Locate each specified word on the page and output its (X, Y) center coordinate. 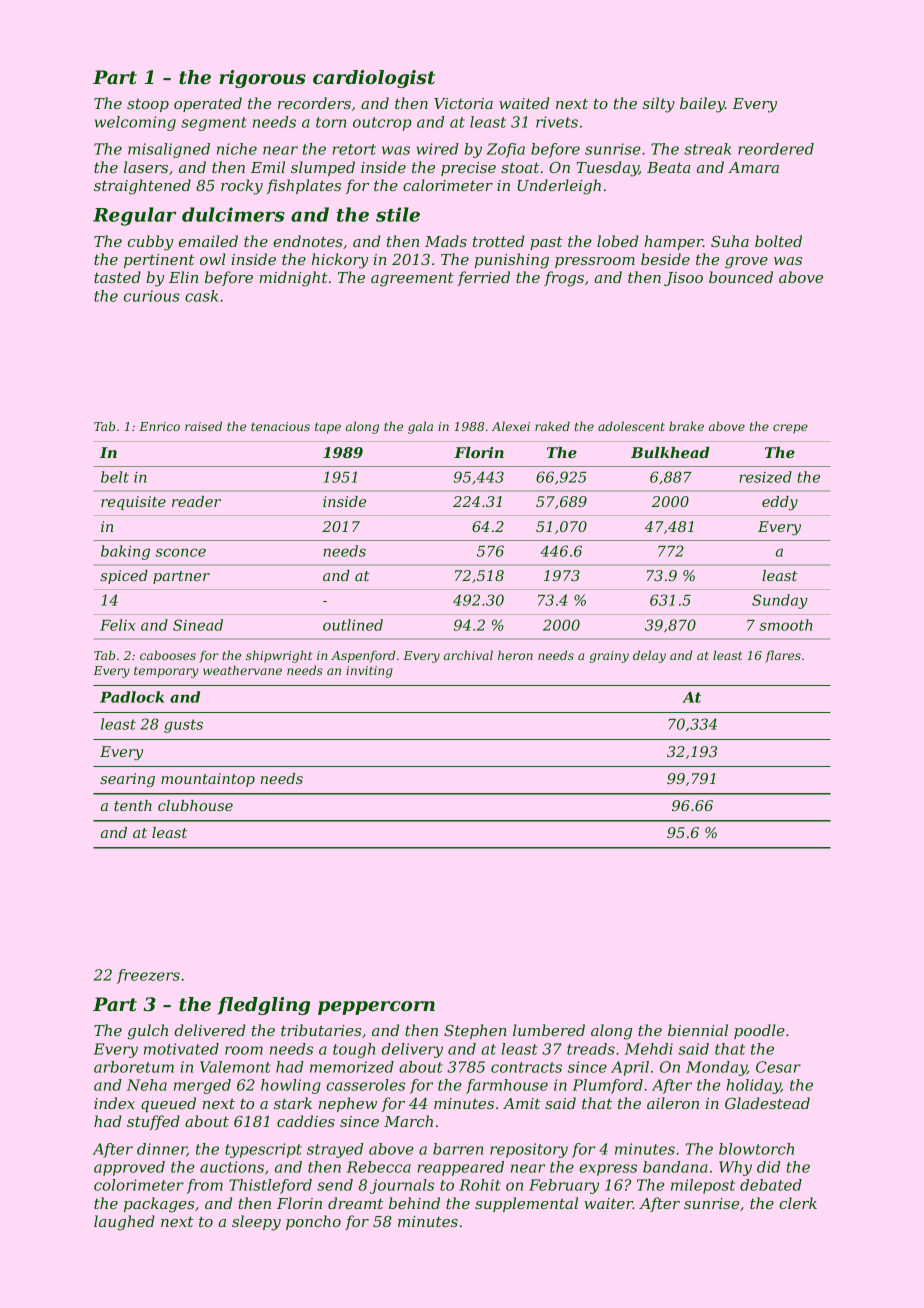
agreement (412, 279)
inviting (369, 672)
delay (649, 656)
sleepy (256, 1223)
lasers (146, 167)
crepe (790, 429)
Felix (117, 625)
